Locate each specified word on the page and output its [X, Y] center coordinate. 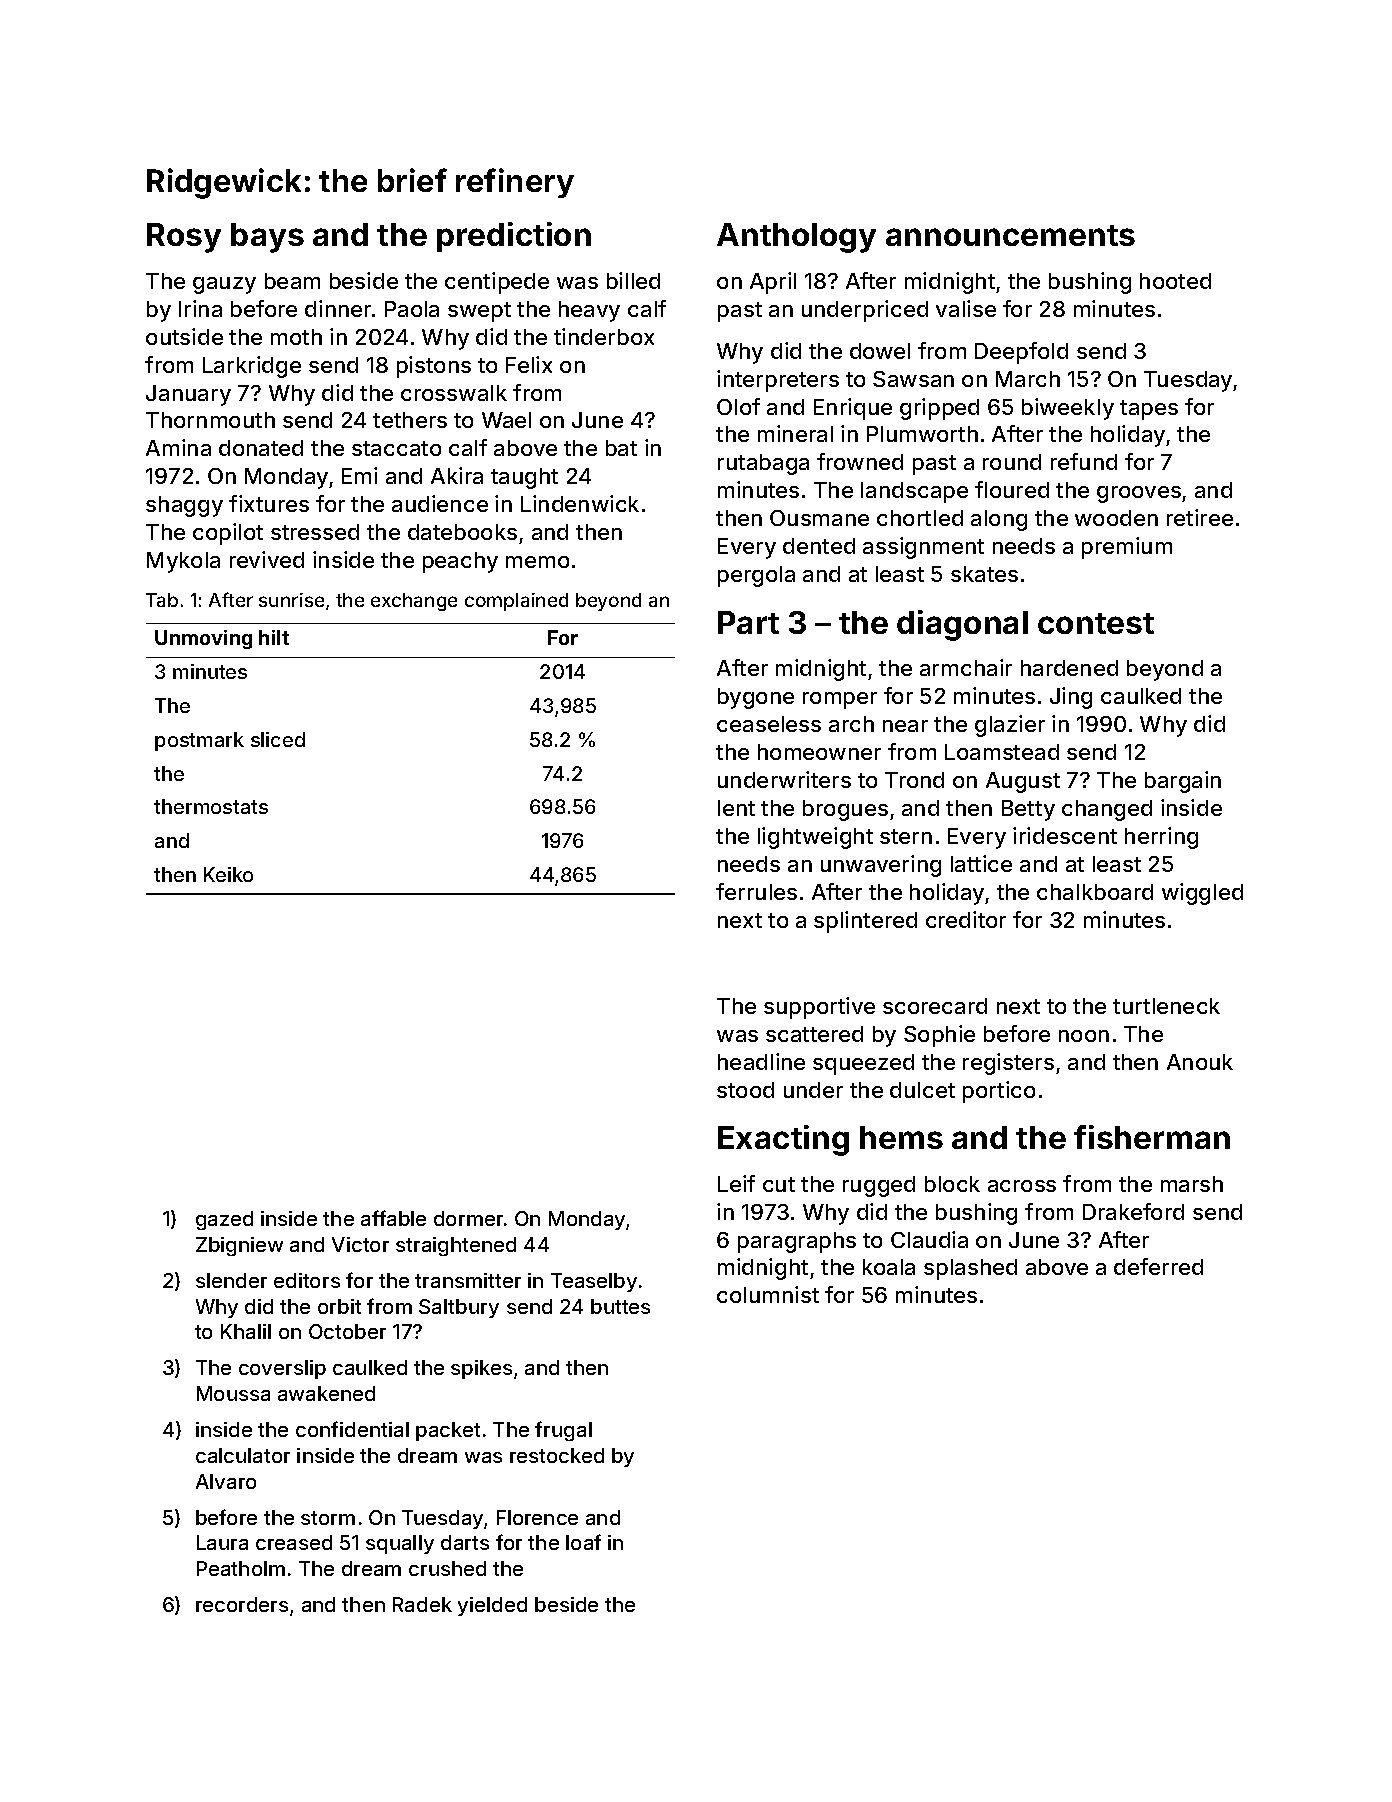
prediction [514, 237]
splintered [865, 922]
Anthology [796, 238]
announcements [1010, 235]
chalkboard [1095, 892]
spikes [481, 1369]
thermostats [211, 806]
